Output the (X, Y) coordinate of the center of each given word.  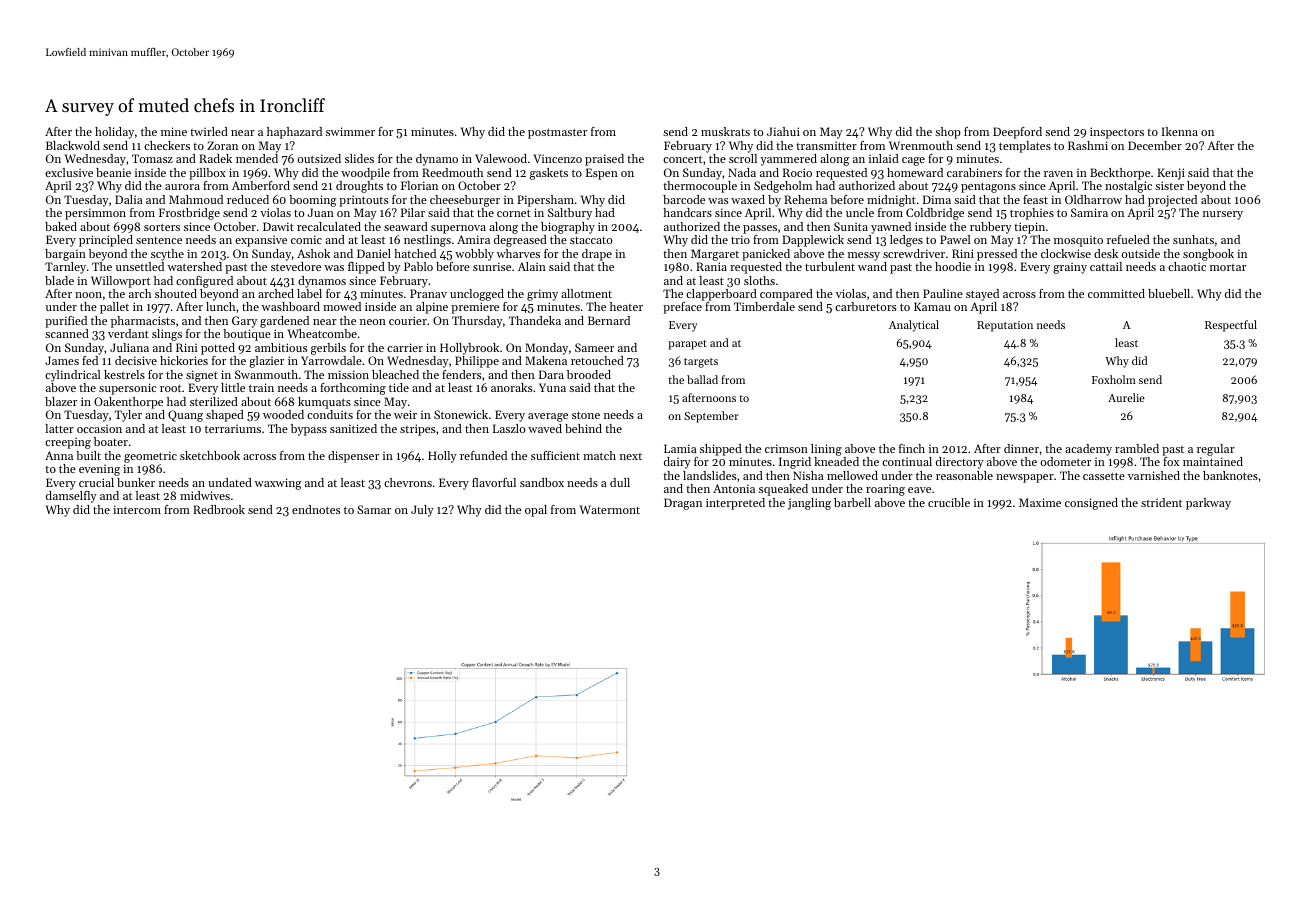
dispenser (353, 457)
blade (59, 280)
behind (583, 428)
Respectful (1231, 326)
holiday (114, 133)
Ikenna (1179, 131)
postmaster (557, 133)
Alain (532, 266)
